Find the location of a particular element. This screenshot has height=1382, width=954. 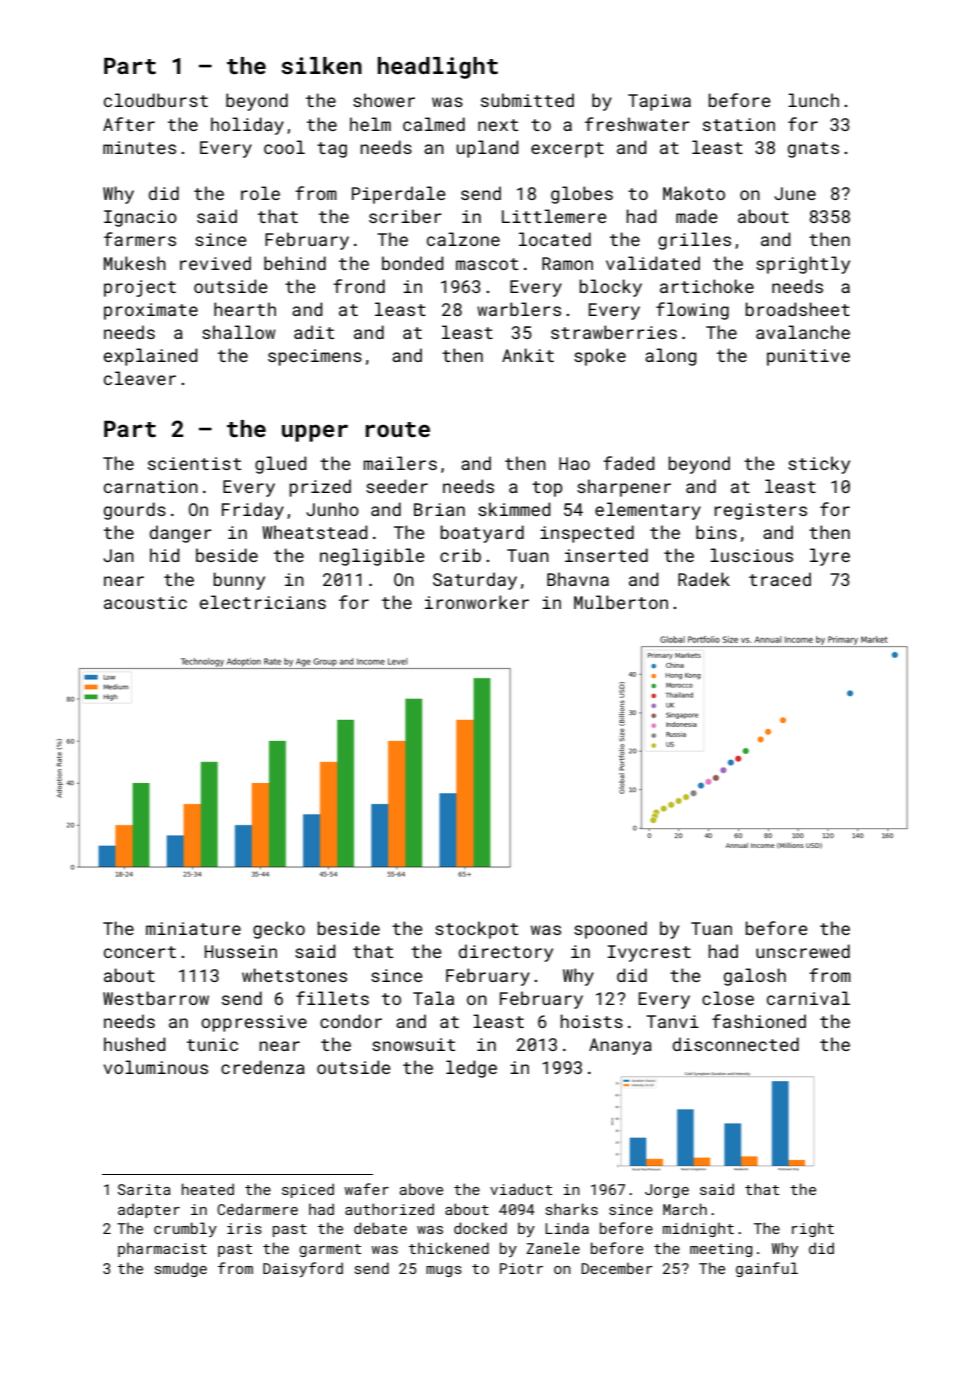

blocky is located at coordinates (610, 288).
